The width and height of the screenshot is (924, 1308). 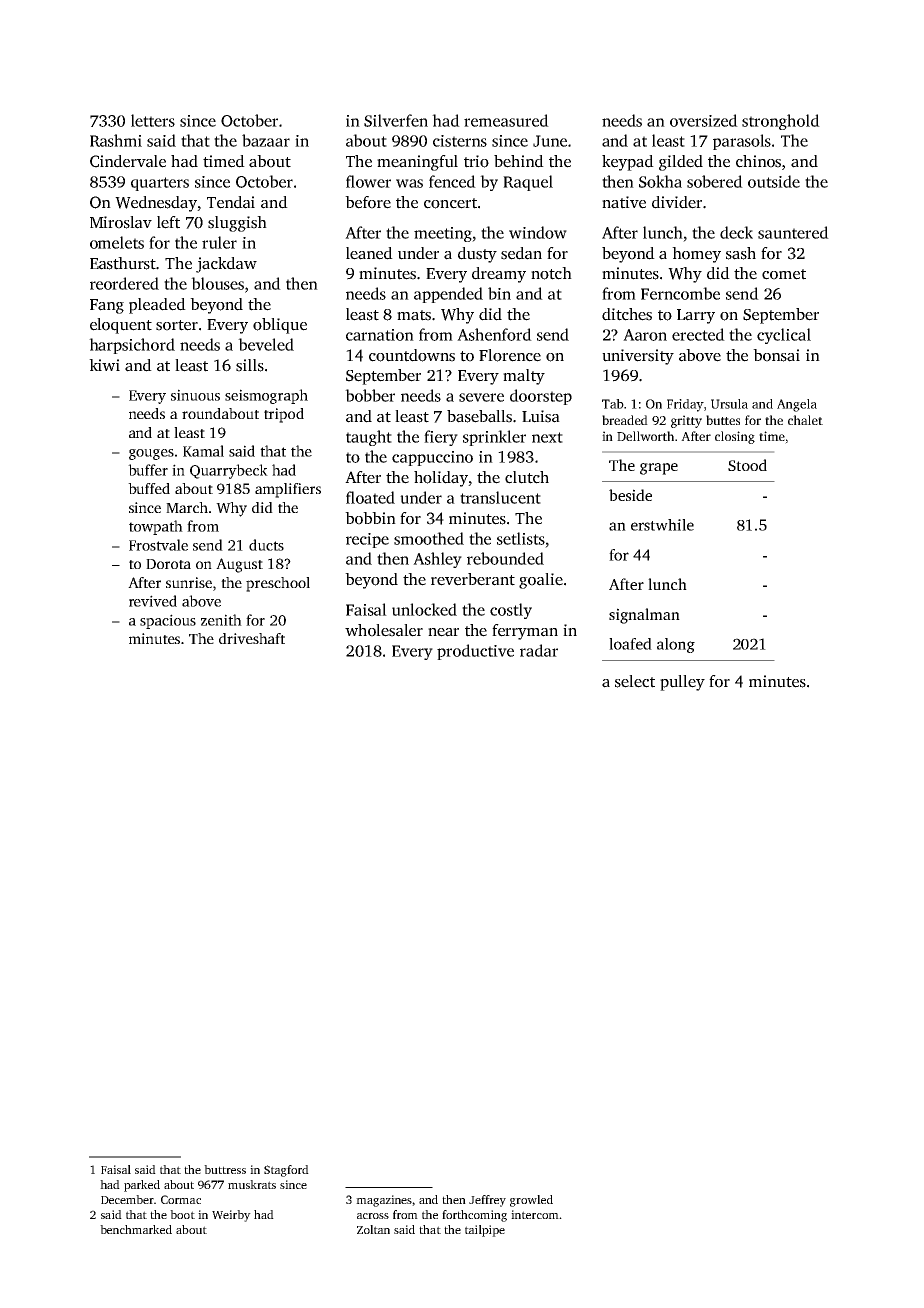 What do you see at coordinates (781, 122) in the screenshot?
I see `stronghold` at bounding box center [781, 122].
